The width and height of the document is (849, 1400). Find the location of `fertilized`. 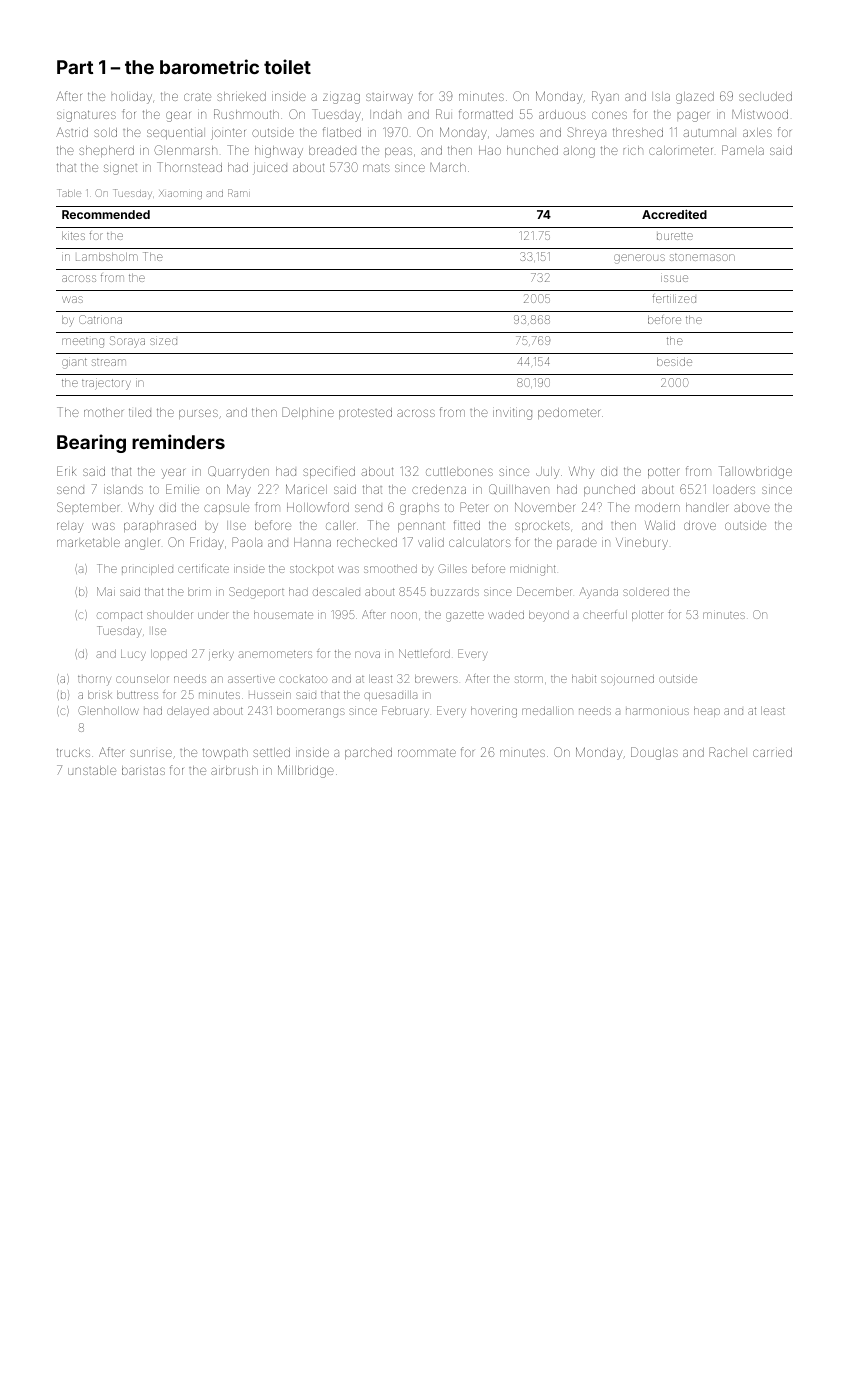

fertilized is located at coordinates (674, 298).
